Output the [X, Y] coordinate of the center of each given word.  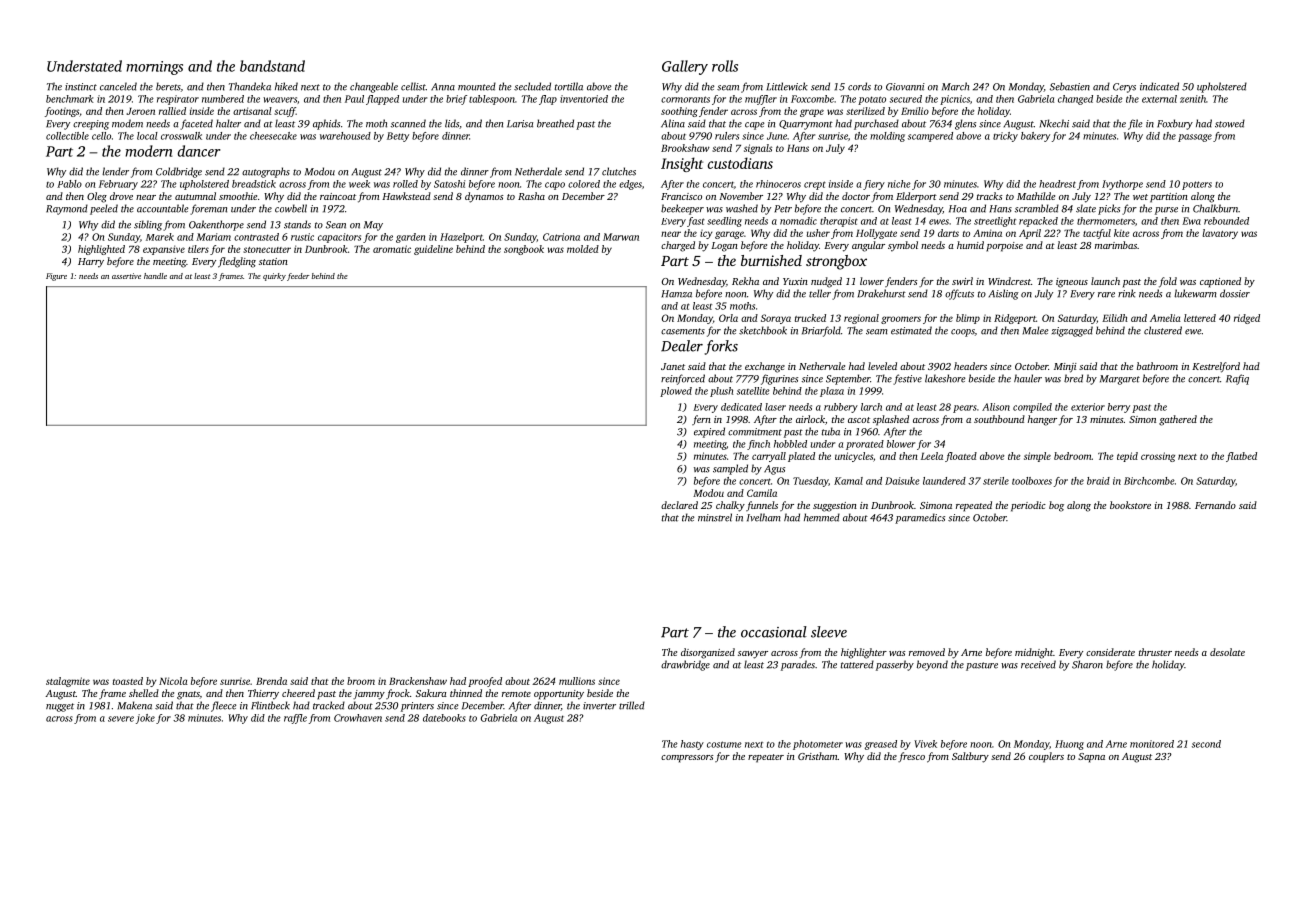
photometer [818, 745]
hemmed [822, 517]
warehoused [345, 136]
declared [679, 505]
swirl [962, 281]
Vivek [925, 744]
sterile [996, 481]
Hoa [958, 209]
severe [121, 719]
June [777, 136]
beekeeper [682, 209]
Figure [56, 277]
